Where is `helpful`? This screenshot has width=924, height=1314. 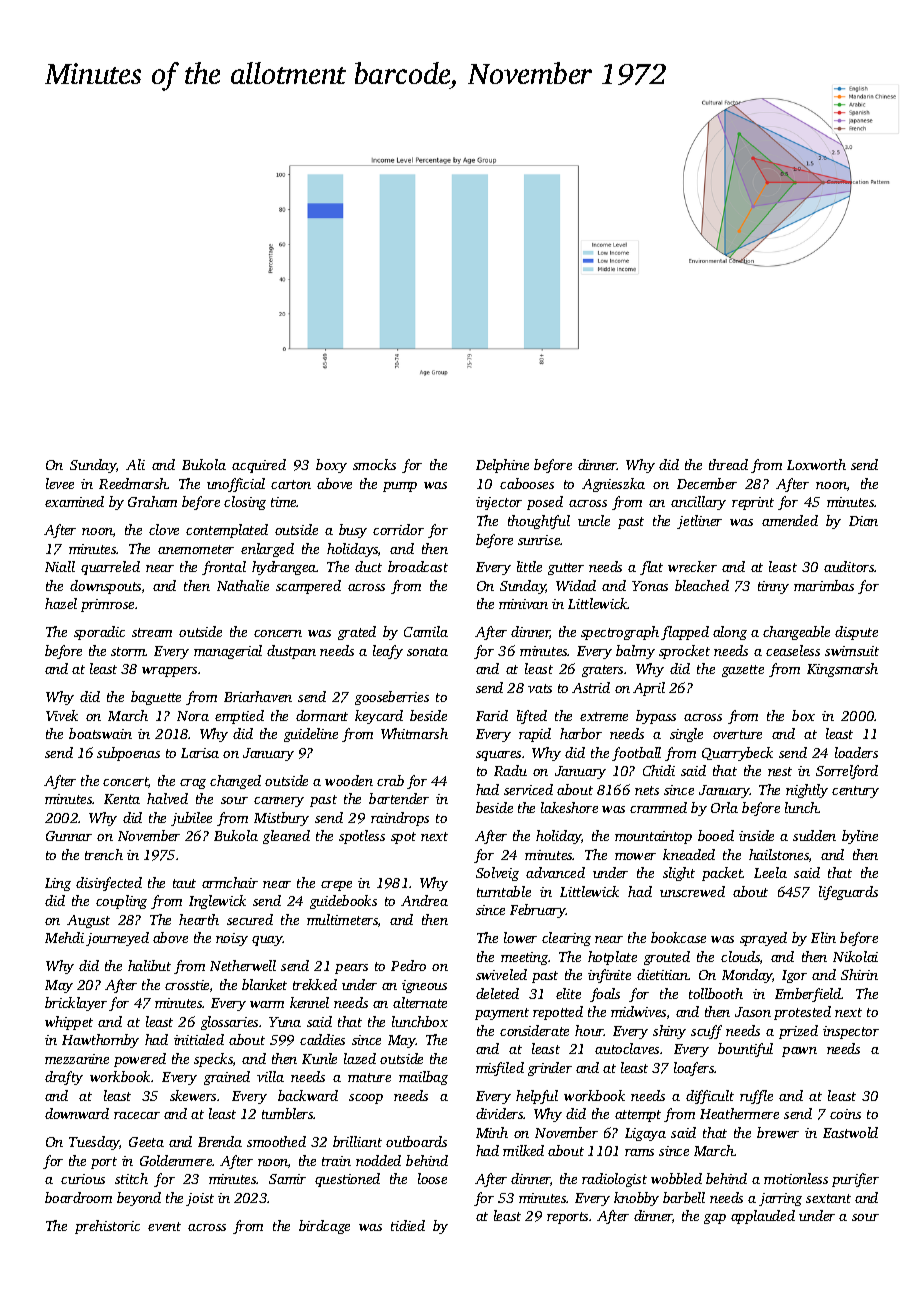
helpful is located at coordinates (537, 1097).
